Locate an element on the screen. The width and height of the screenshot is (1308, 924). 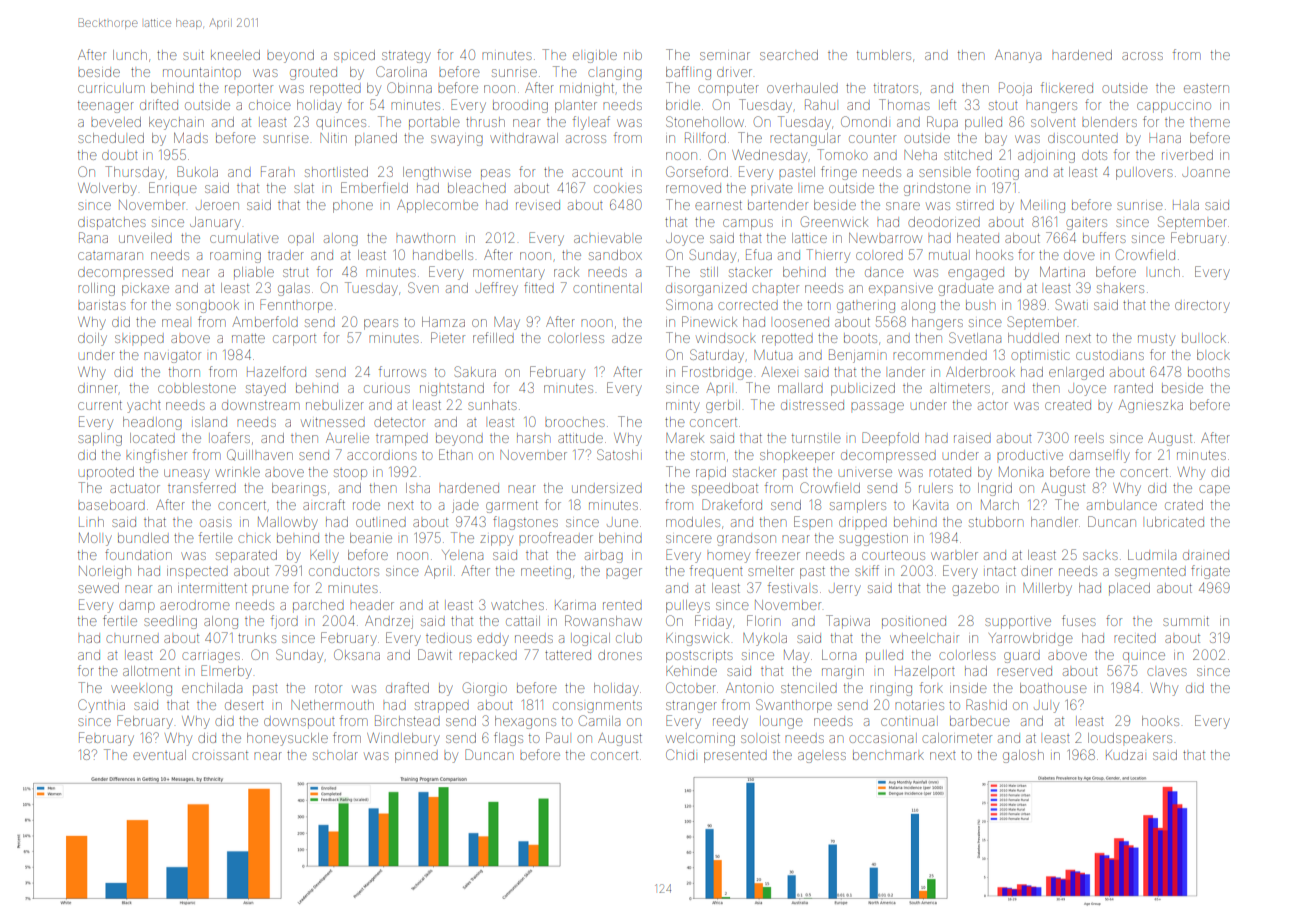
refilled is located at coordinates (493, 337).
